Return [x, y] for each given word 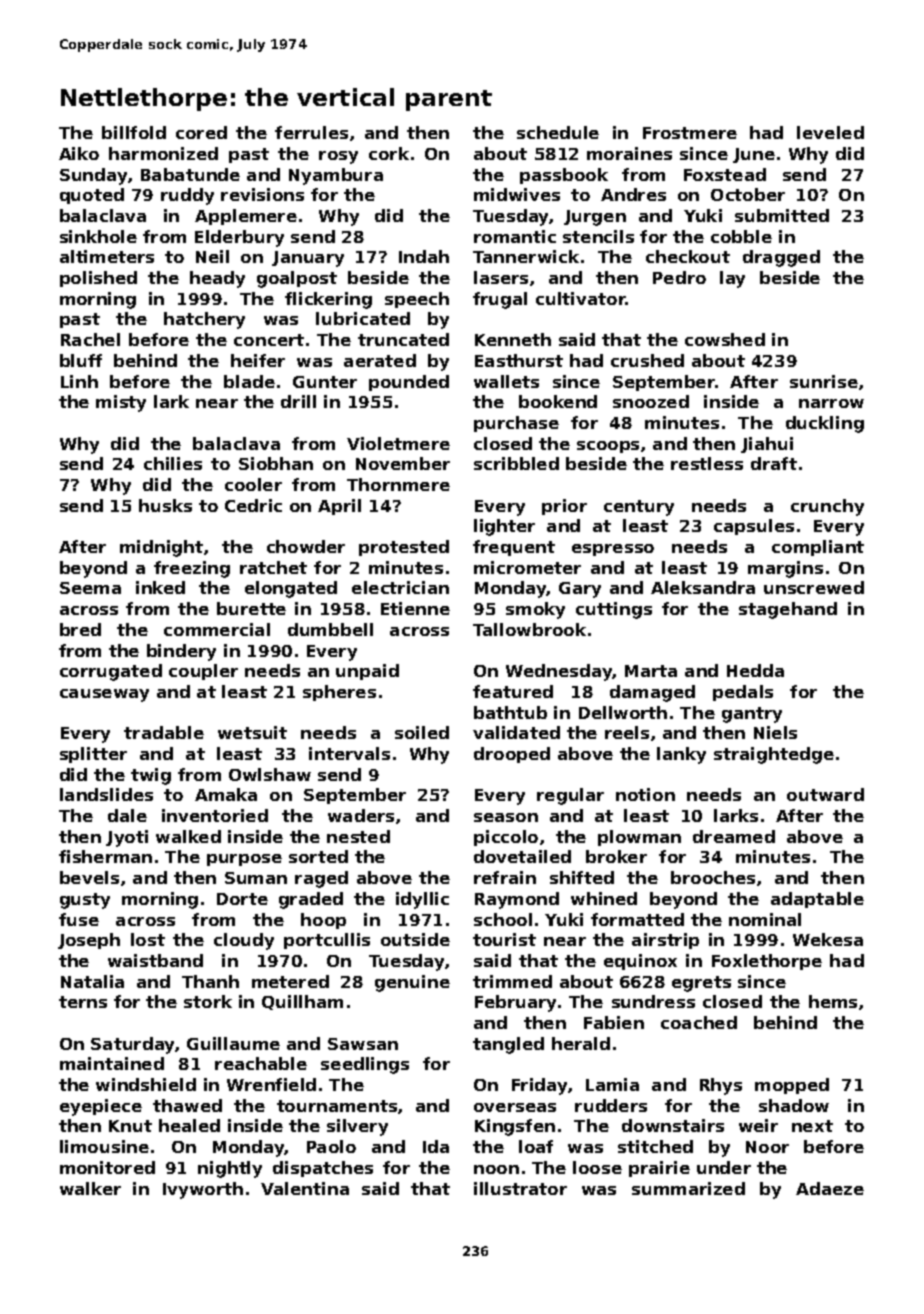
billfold [134, 132]
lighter [504, 527]
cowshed [725, 339]
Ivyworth [203, 1190]
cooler [253, 484]
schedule [558, 132]
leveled [830, 132]
